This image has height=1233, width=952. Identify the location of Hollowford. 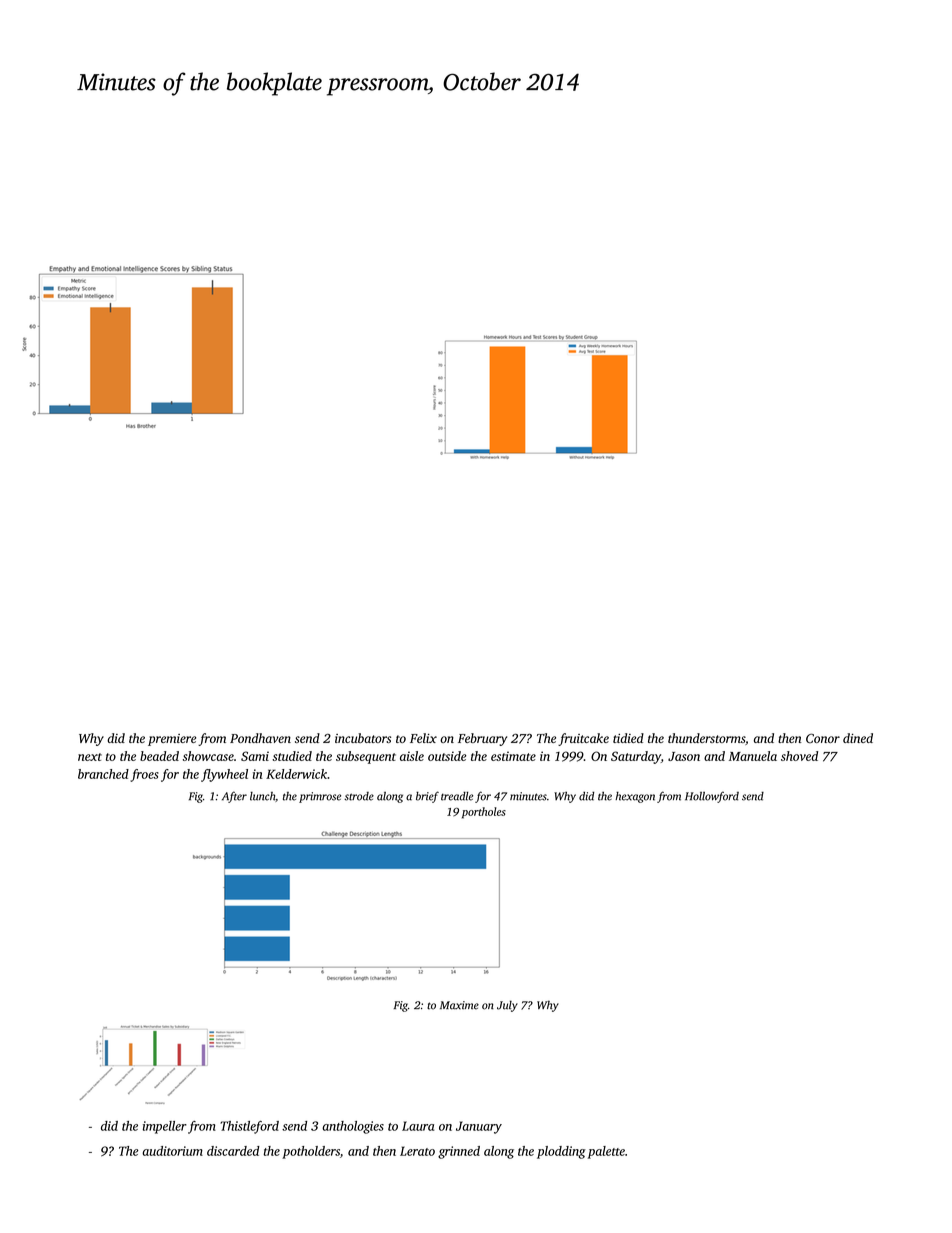
(712, 797).
